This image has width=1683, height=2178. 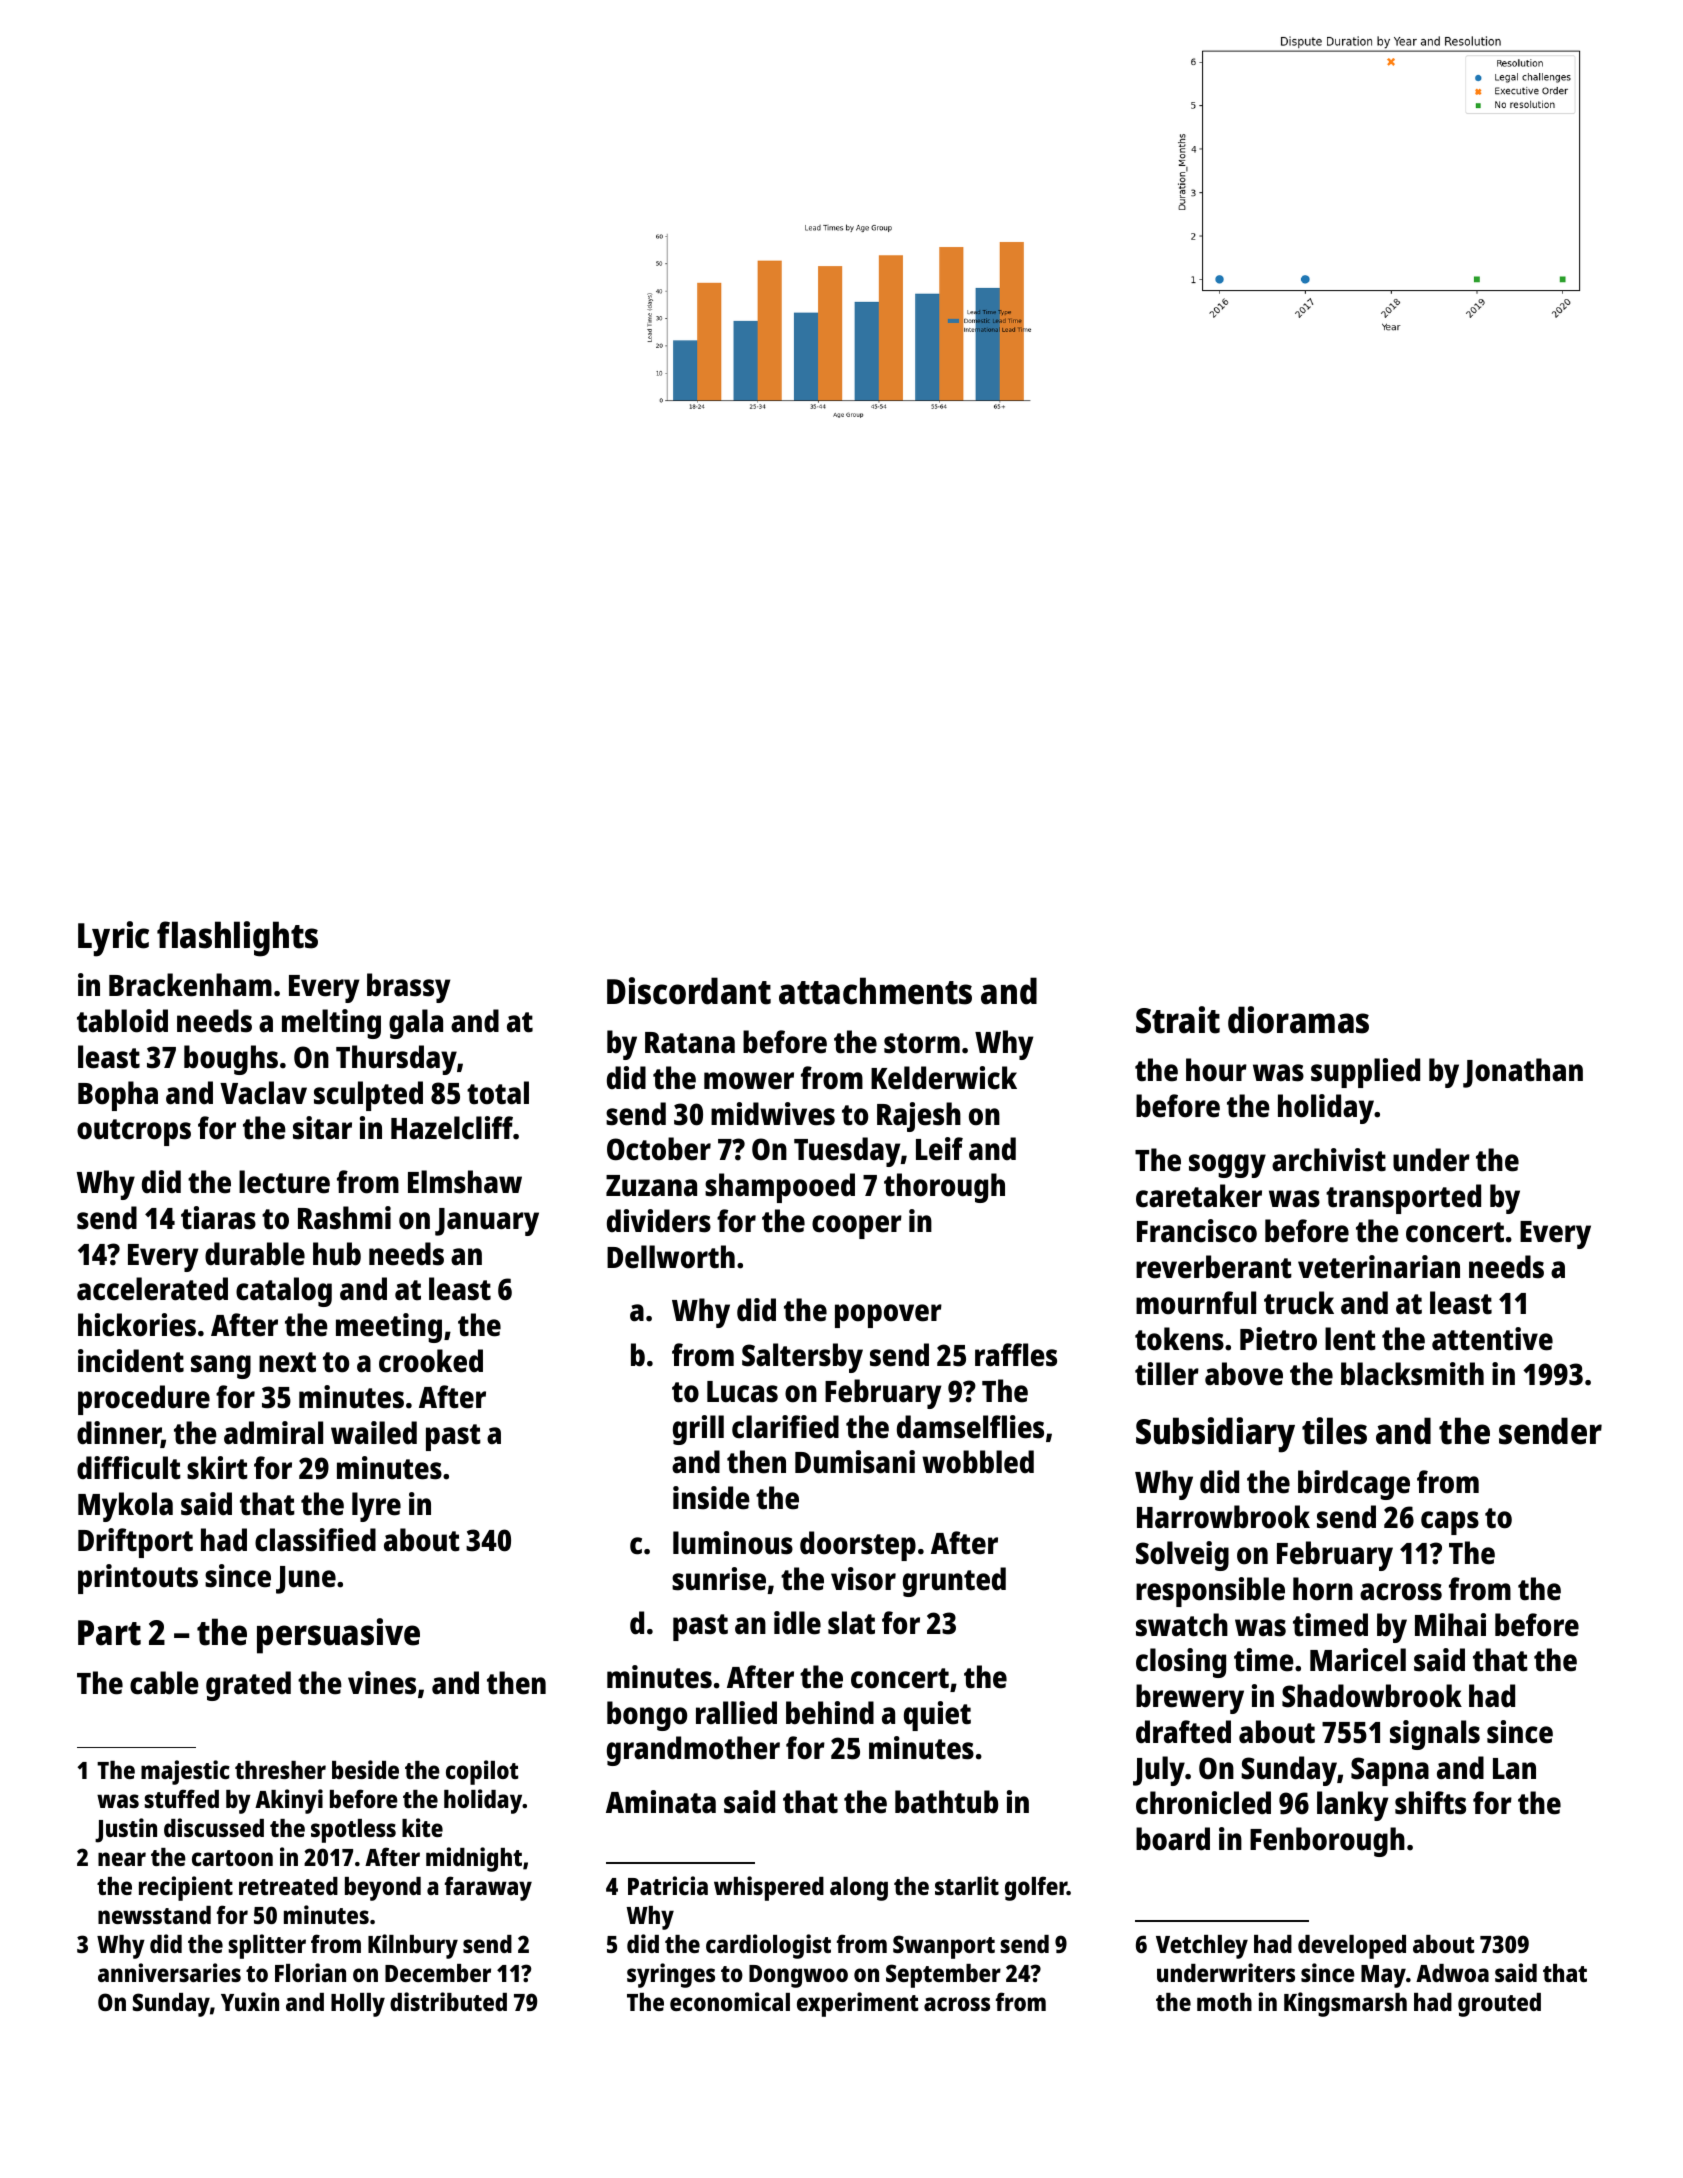 What do you see at coordinates (858, 1546) in the image?
I see `doorstep` at bounding box center [858, 1546].
